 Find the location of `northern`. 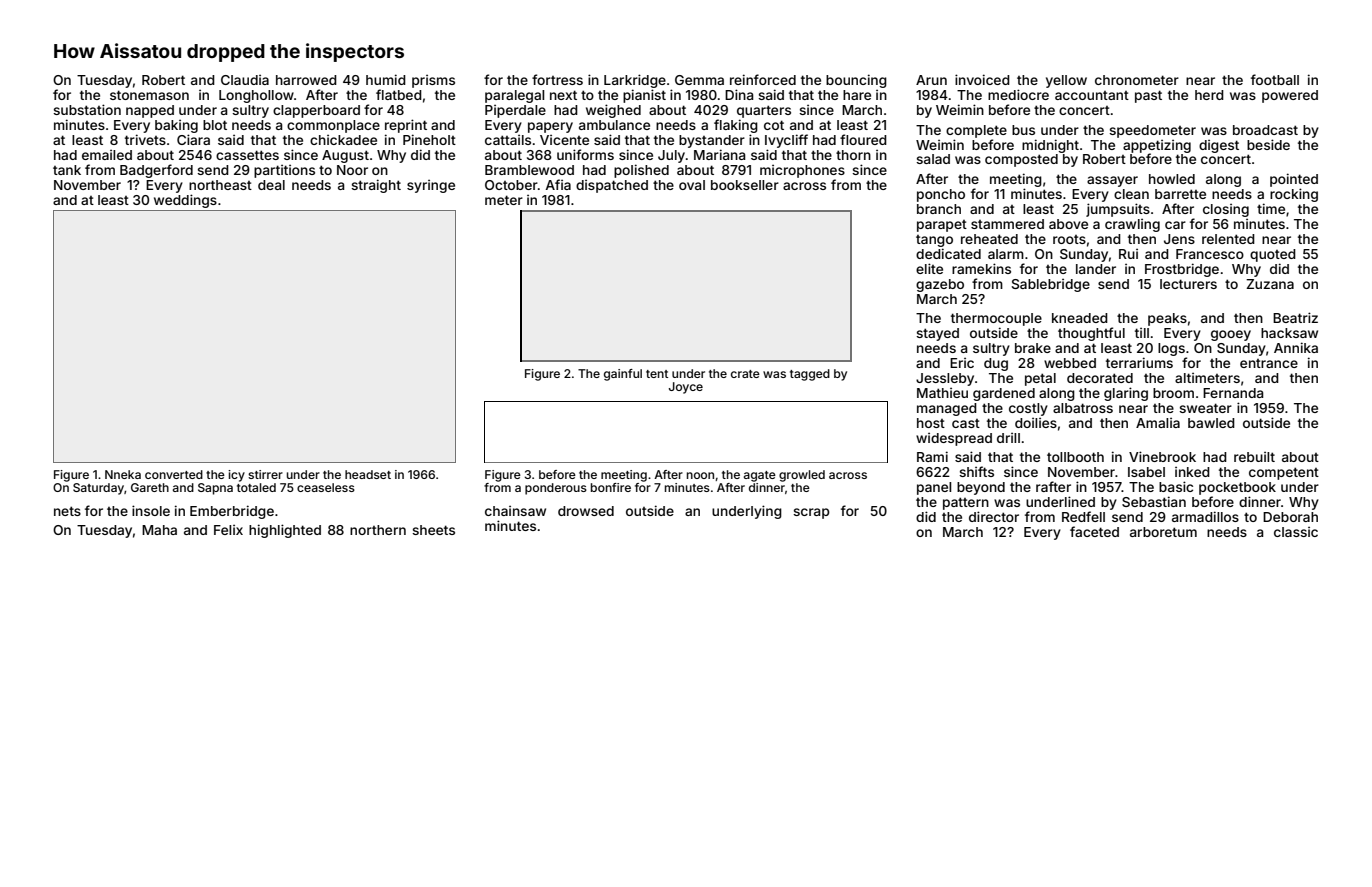

northern is located at coordinates (378, 530).
